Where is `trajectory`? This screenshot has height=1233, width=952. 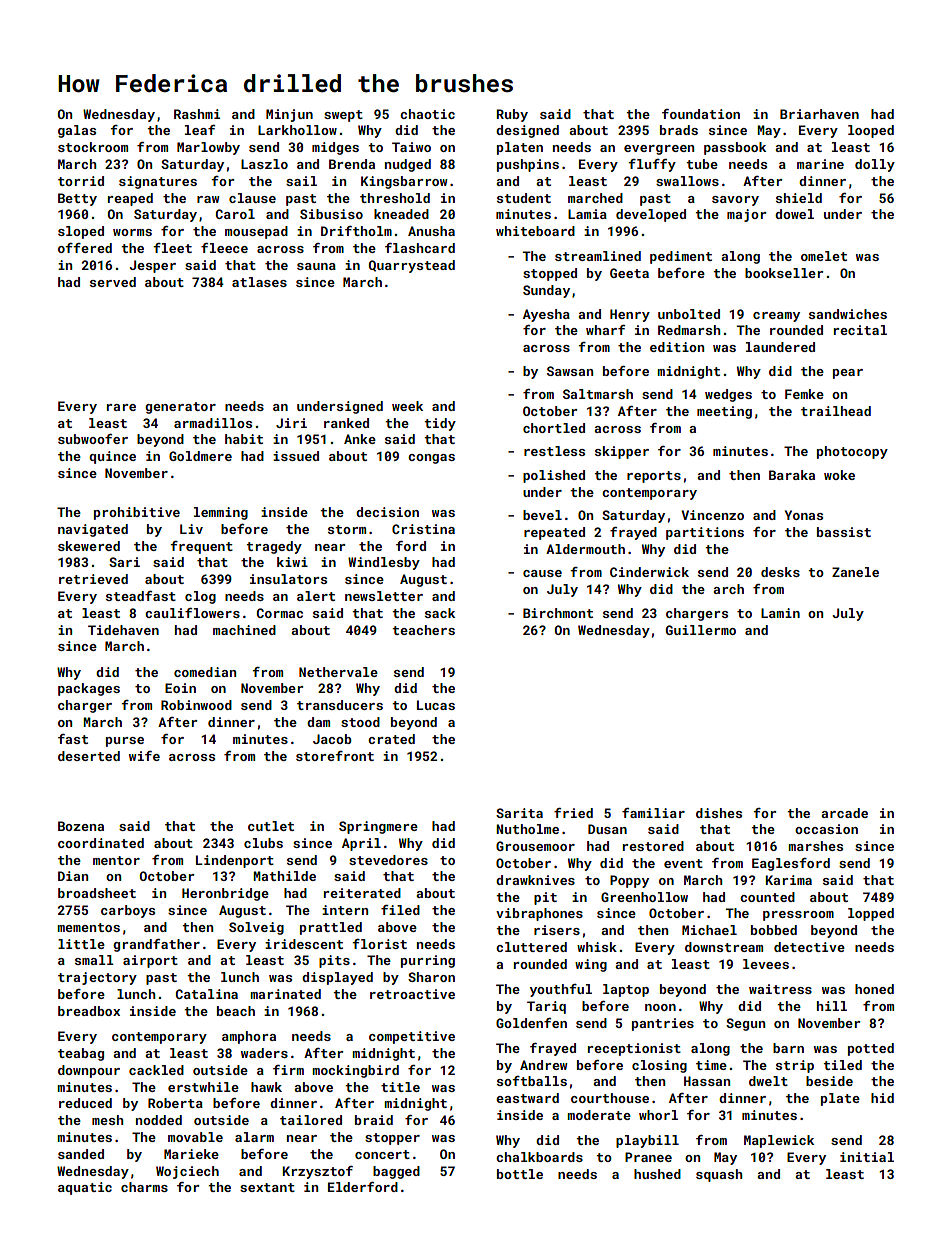
trajectory is located at coordinates (97, 978).
